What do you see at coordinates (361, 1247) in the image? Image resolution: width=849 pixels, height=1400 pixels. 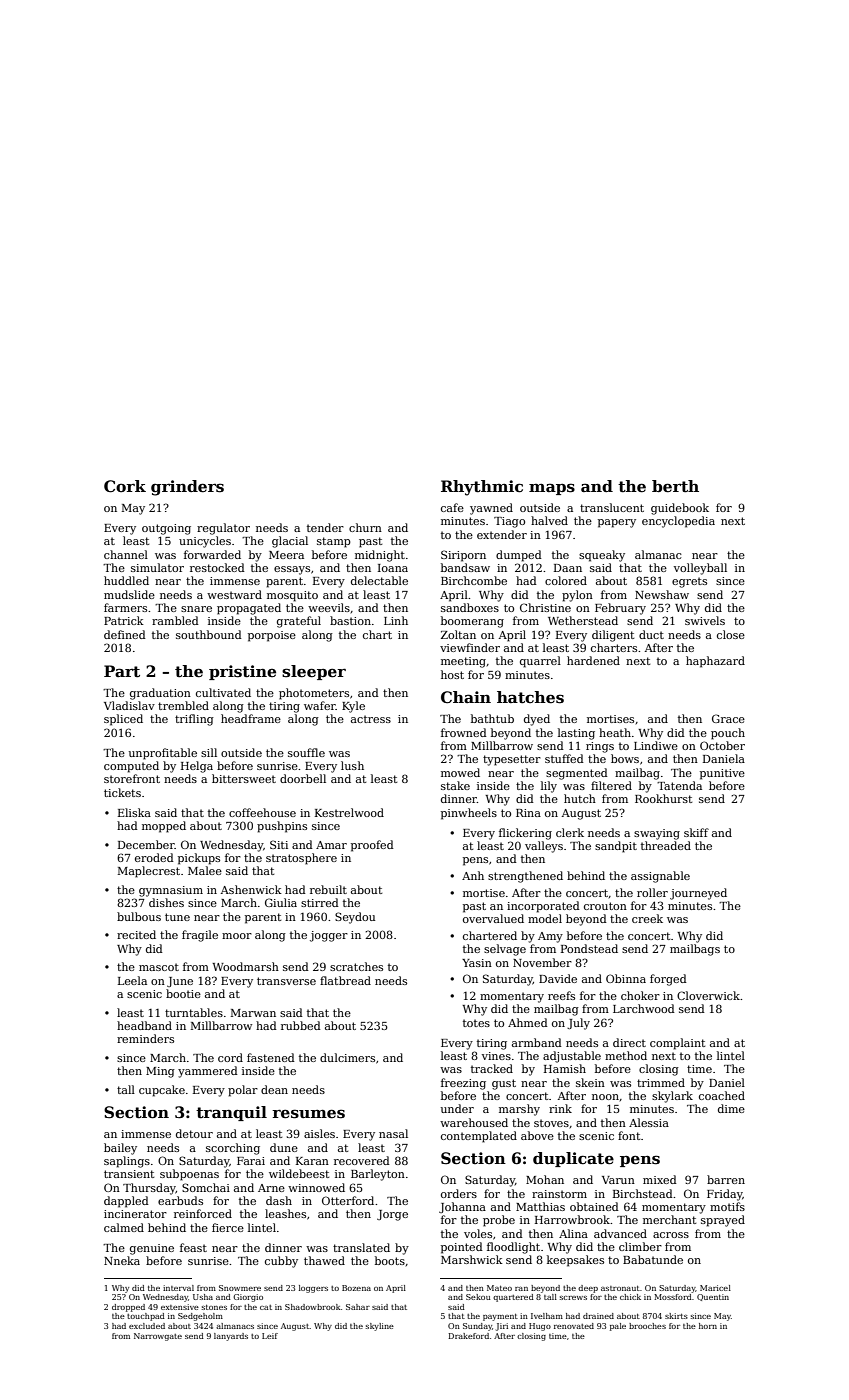 I see `translated` at bounding box center [361, 1247].
